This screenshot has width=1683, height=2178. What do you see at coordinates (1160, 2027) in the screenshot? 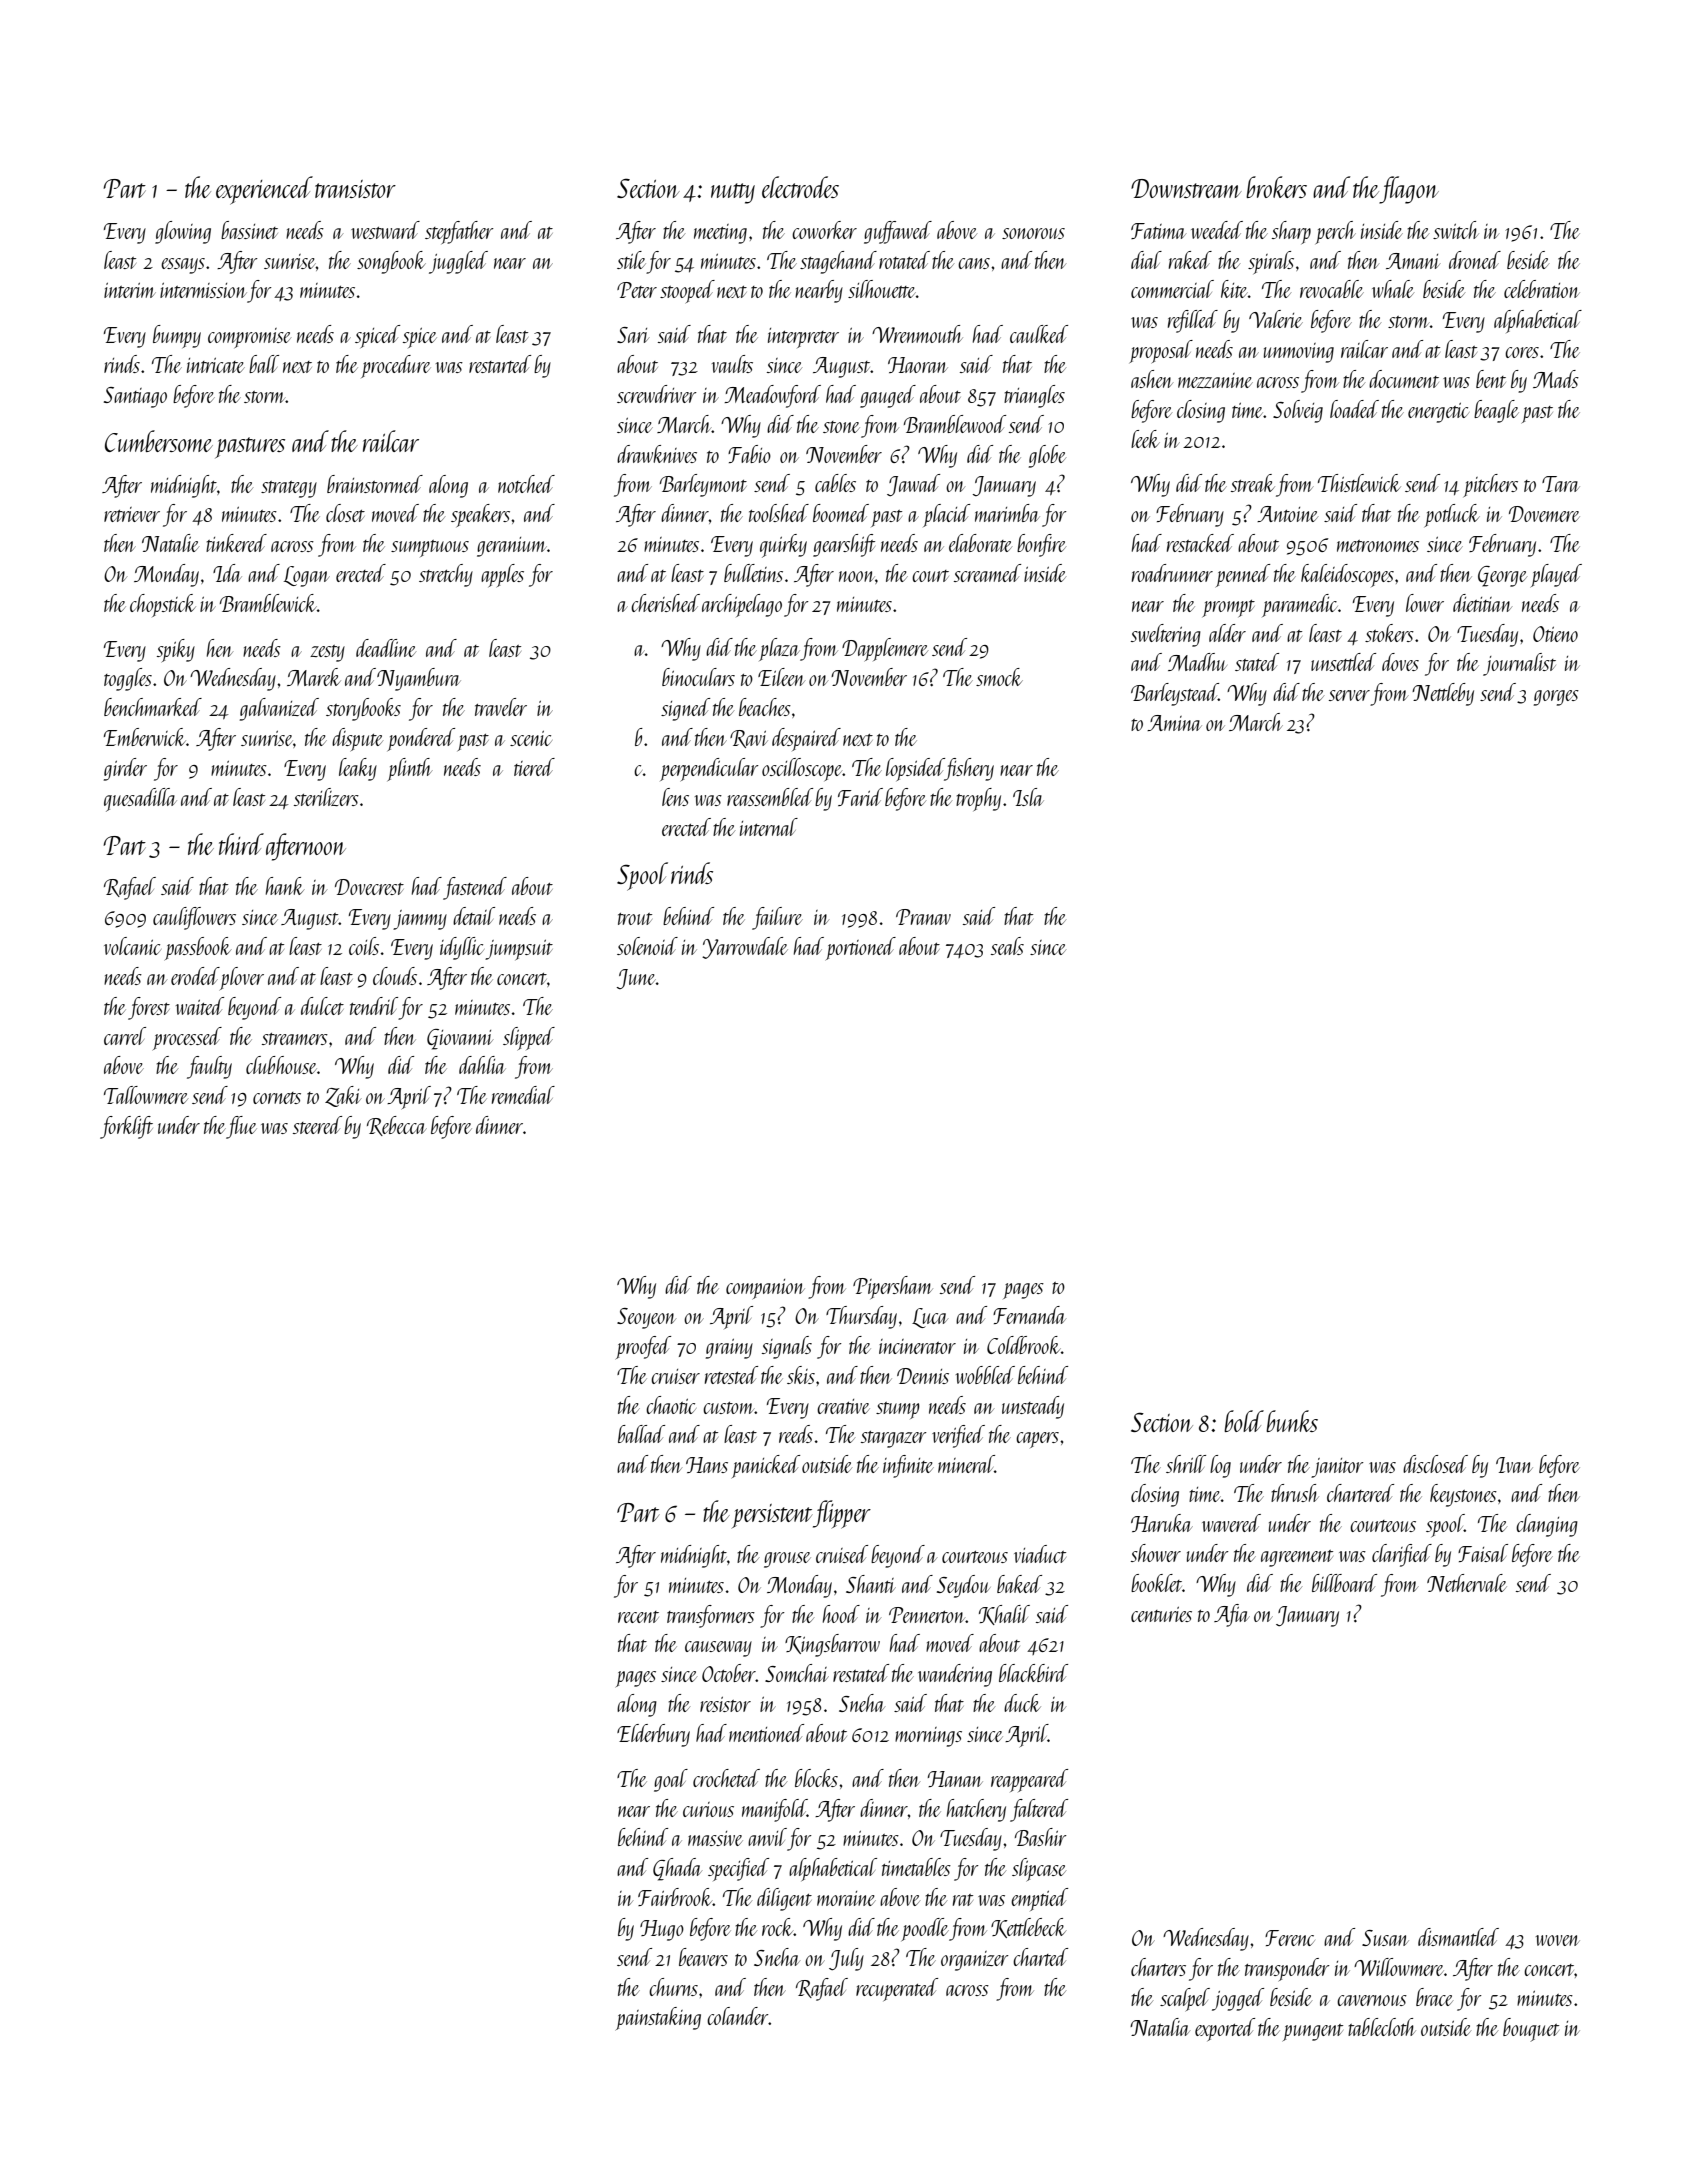
I see `Natalia` at bounding box center [1160, 2027].
